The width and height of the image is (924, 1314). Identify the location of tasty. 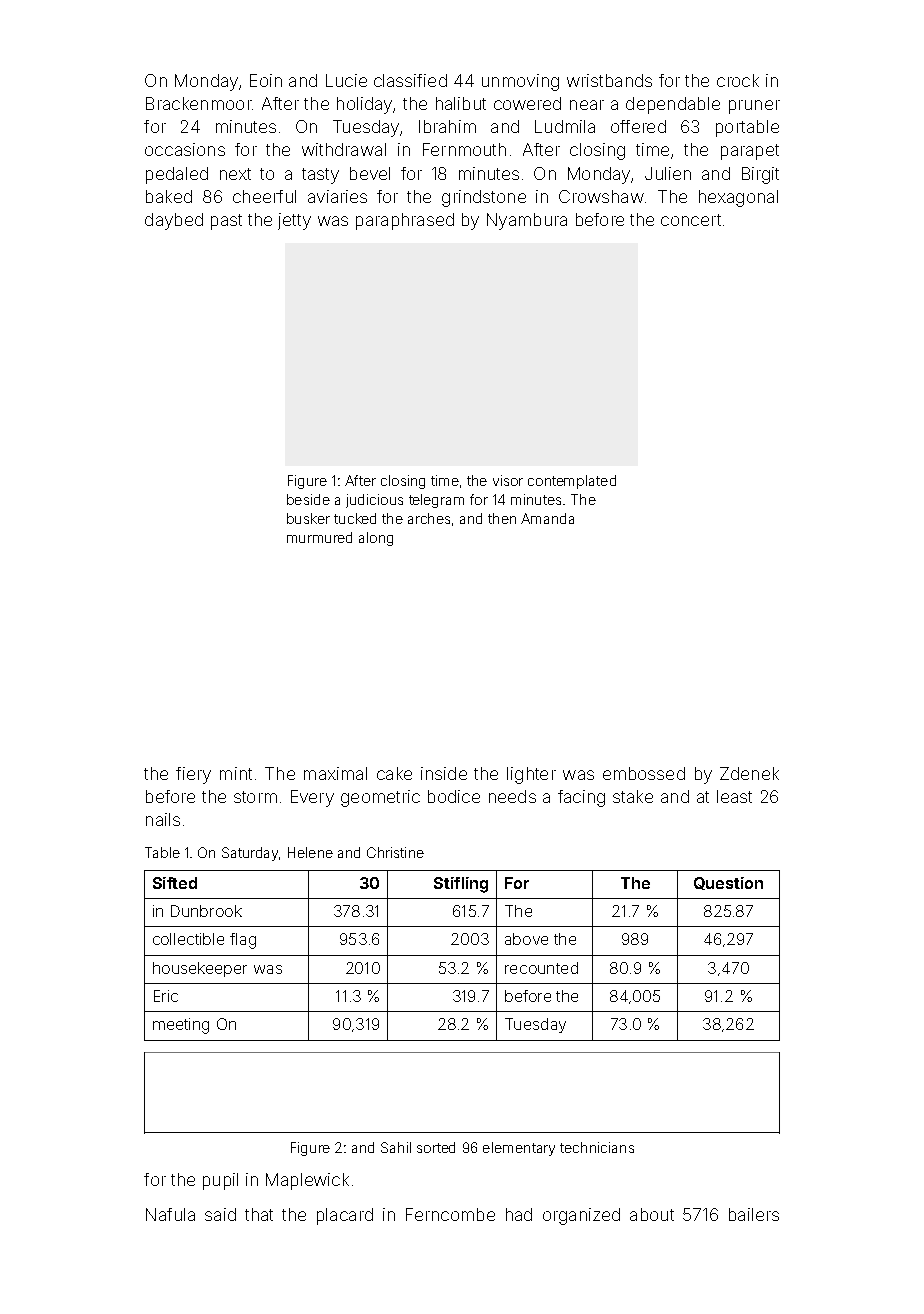
(320, 176).
